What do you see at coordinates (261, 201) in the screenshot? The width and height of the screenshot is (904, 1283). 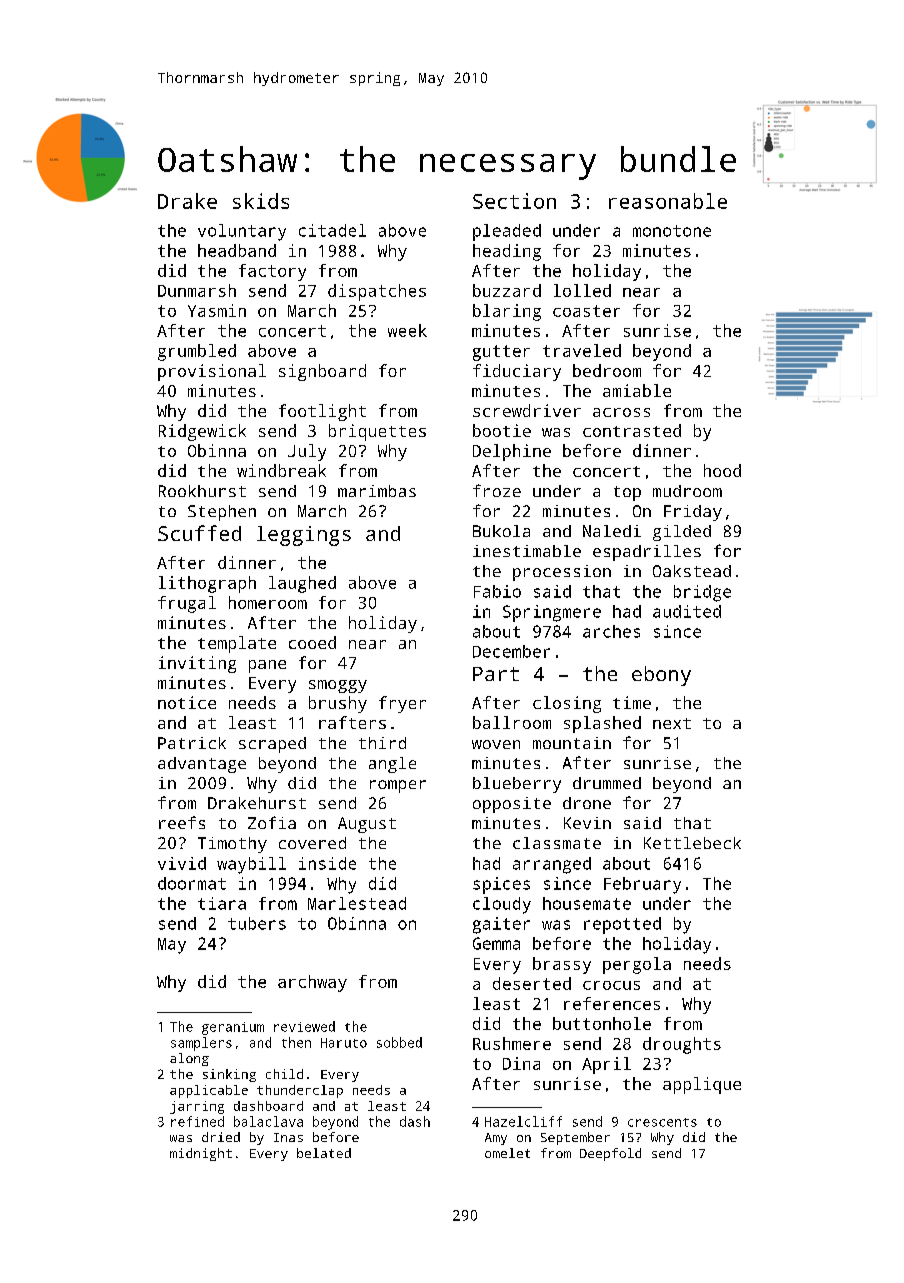 I see `skids` at bounding box center [261, 201].
